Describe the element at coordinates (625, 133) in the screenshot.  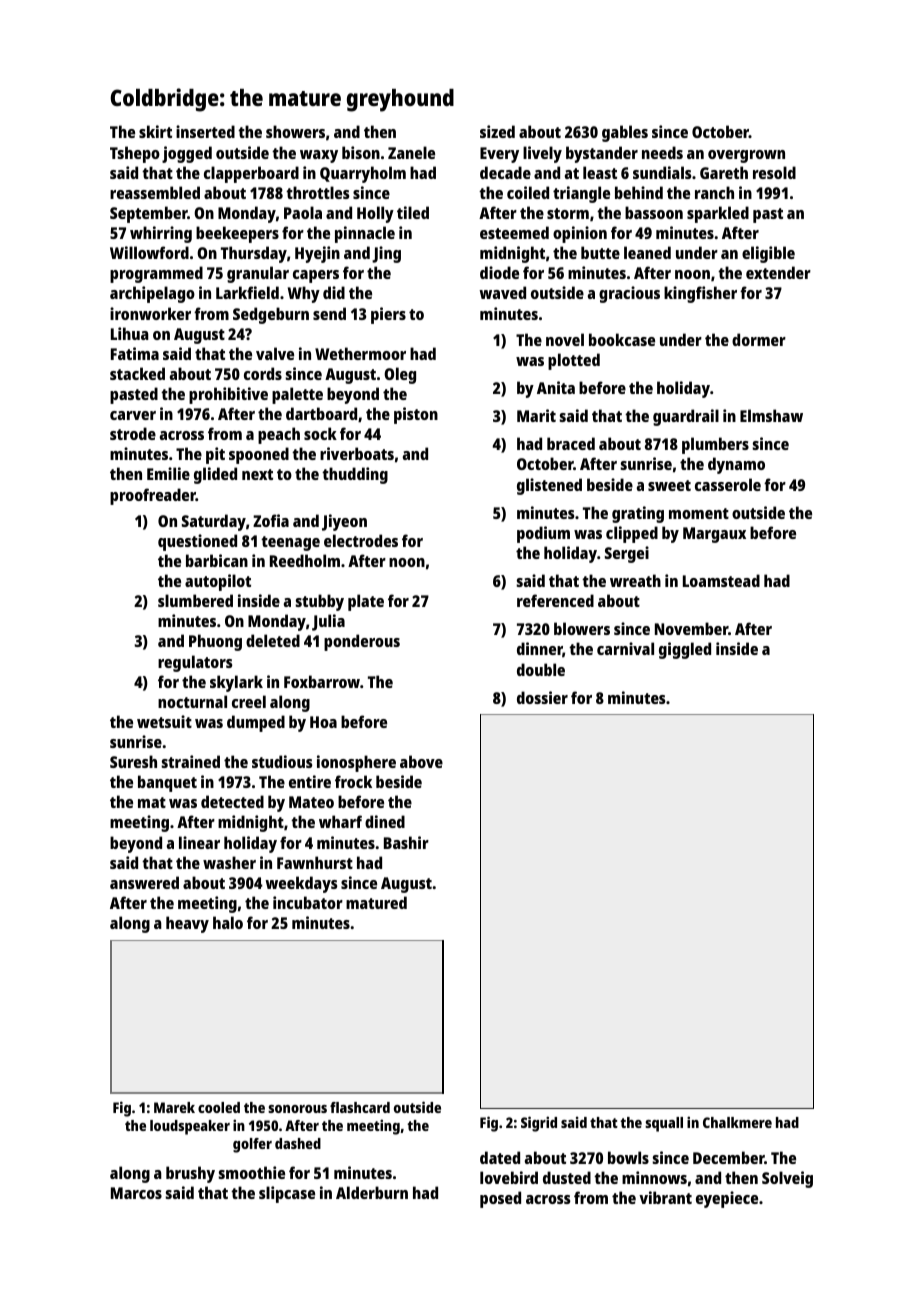
I see `gables` at that location.
